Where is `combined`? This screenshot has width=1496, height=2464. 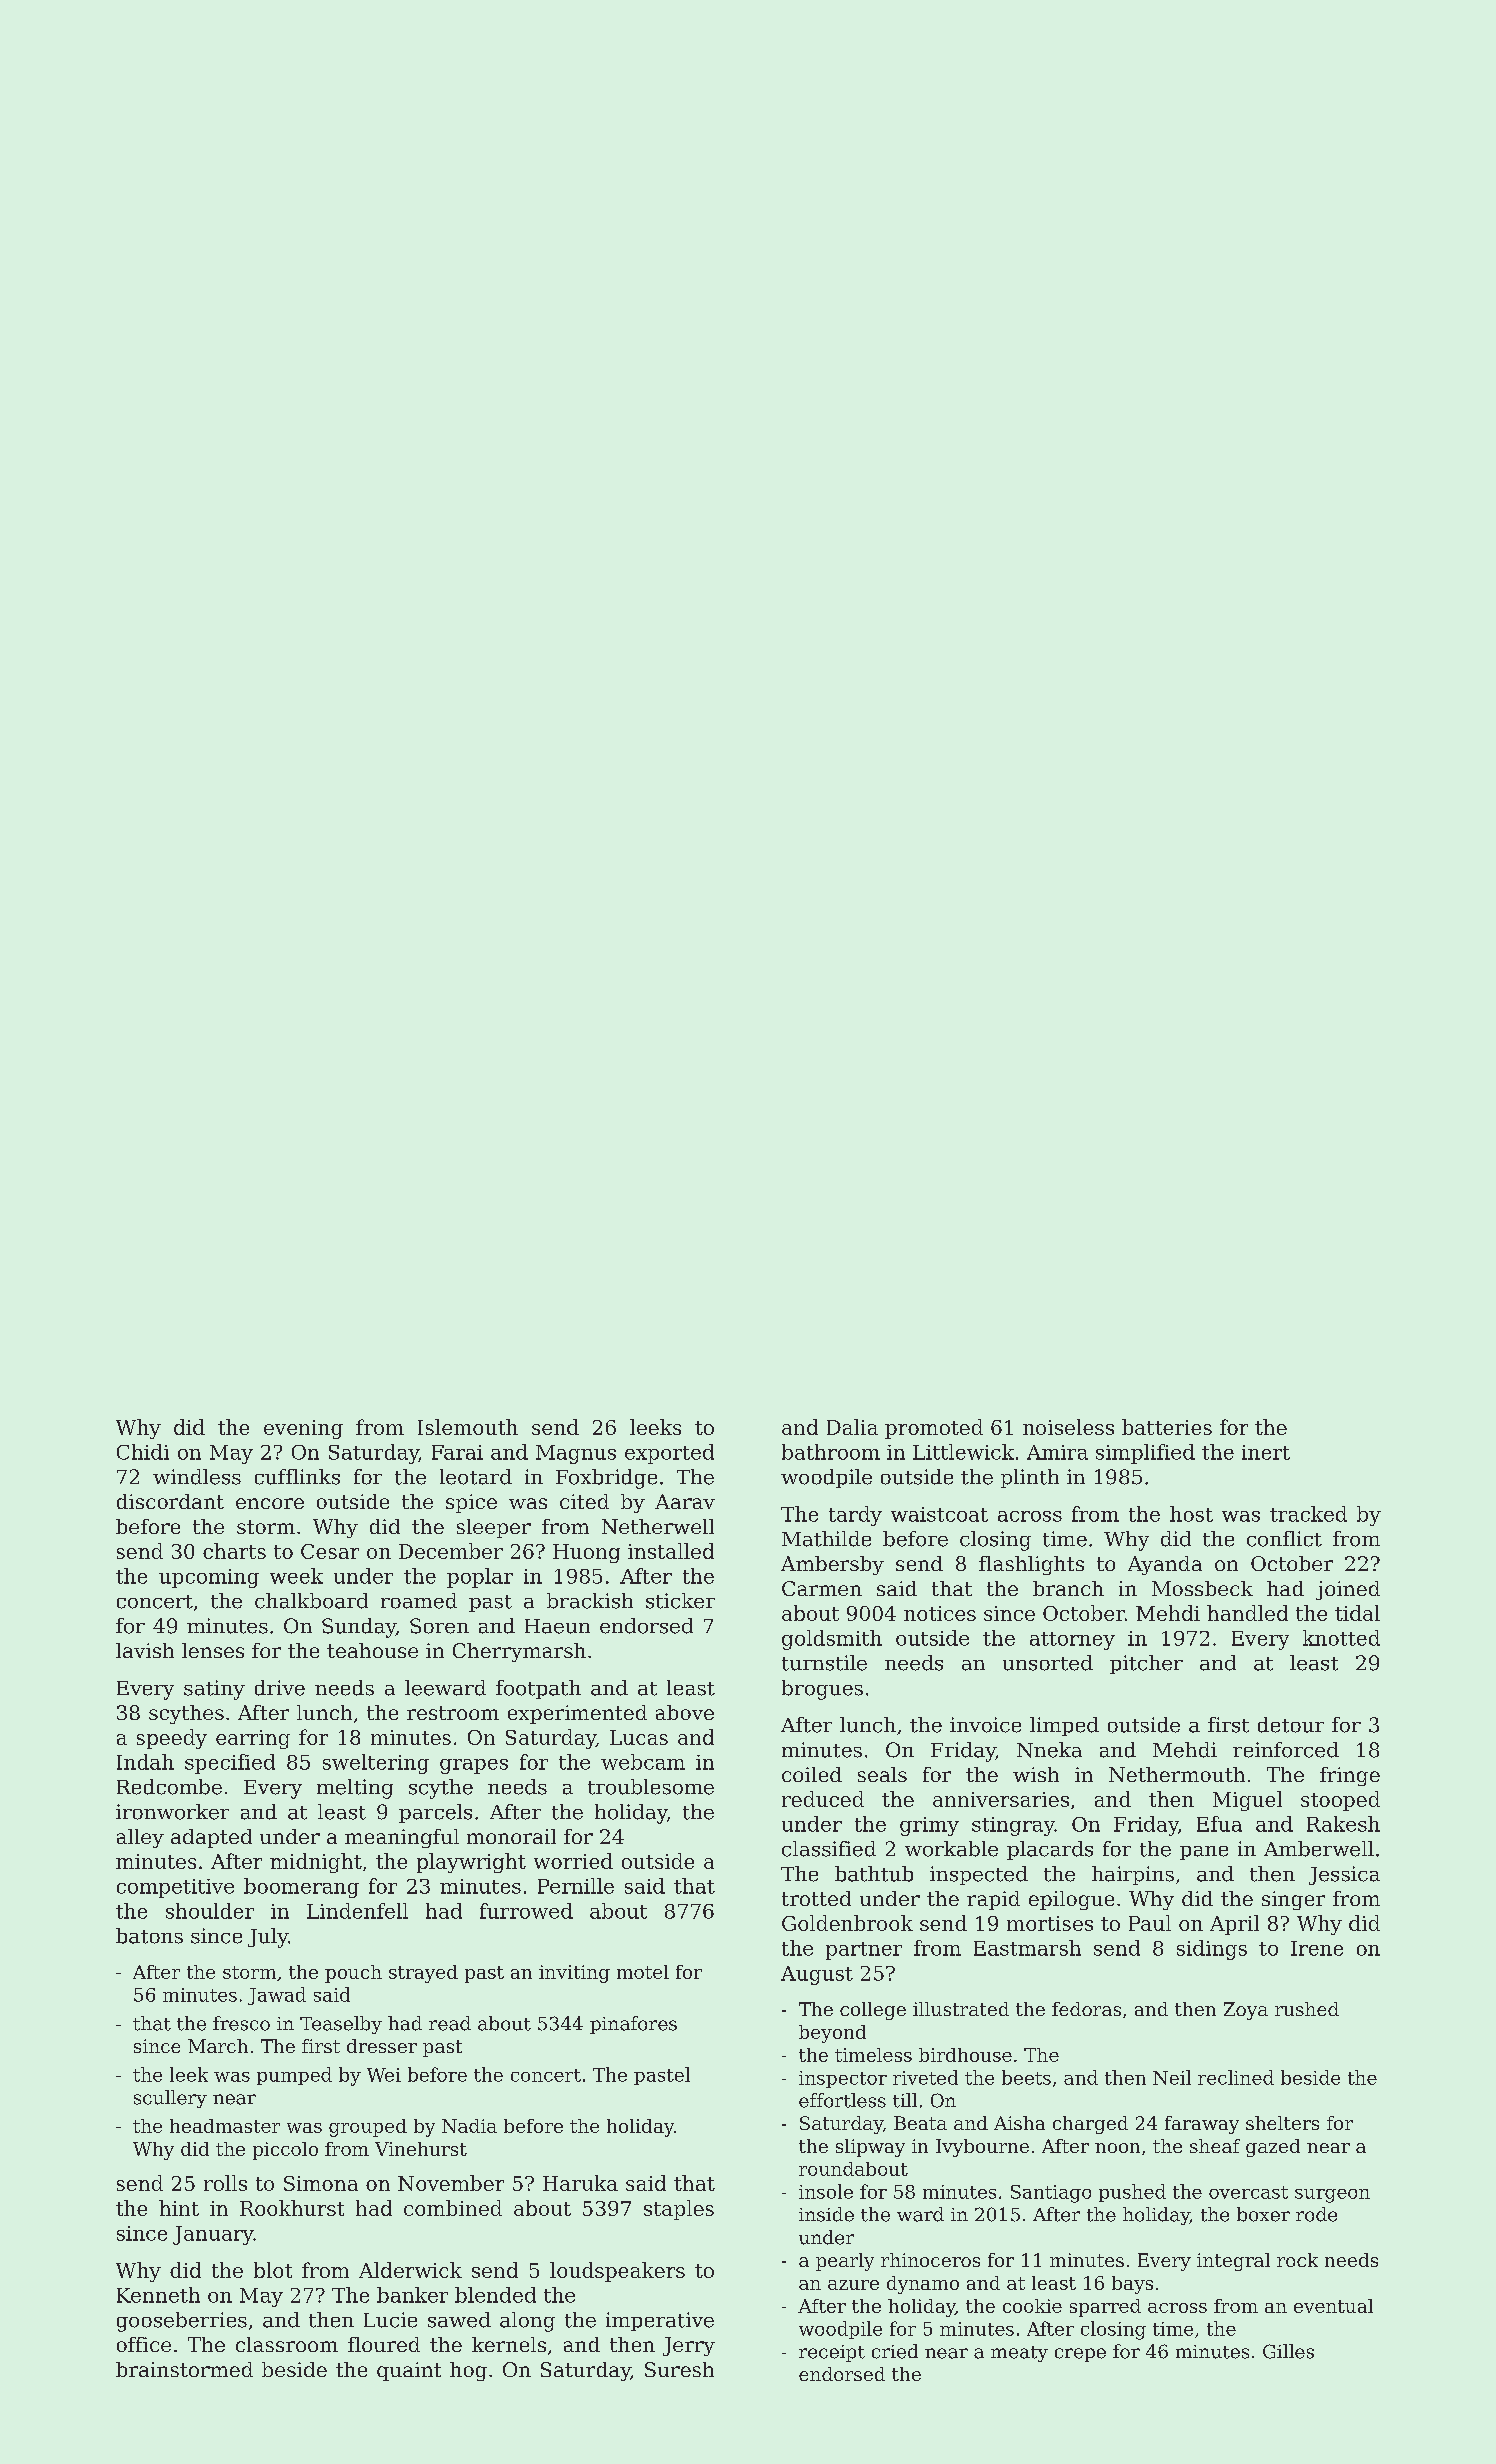 combined is located at coordinates (453, 2208).
